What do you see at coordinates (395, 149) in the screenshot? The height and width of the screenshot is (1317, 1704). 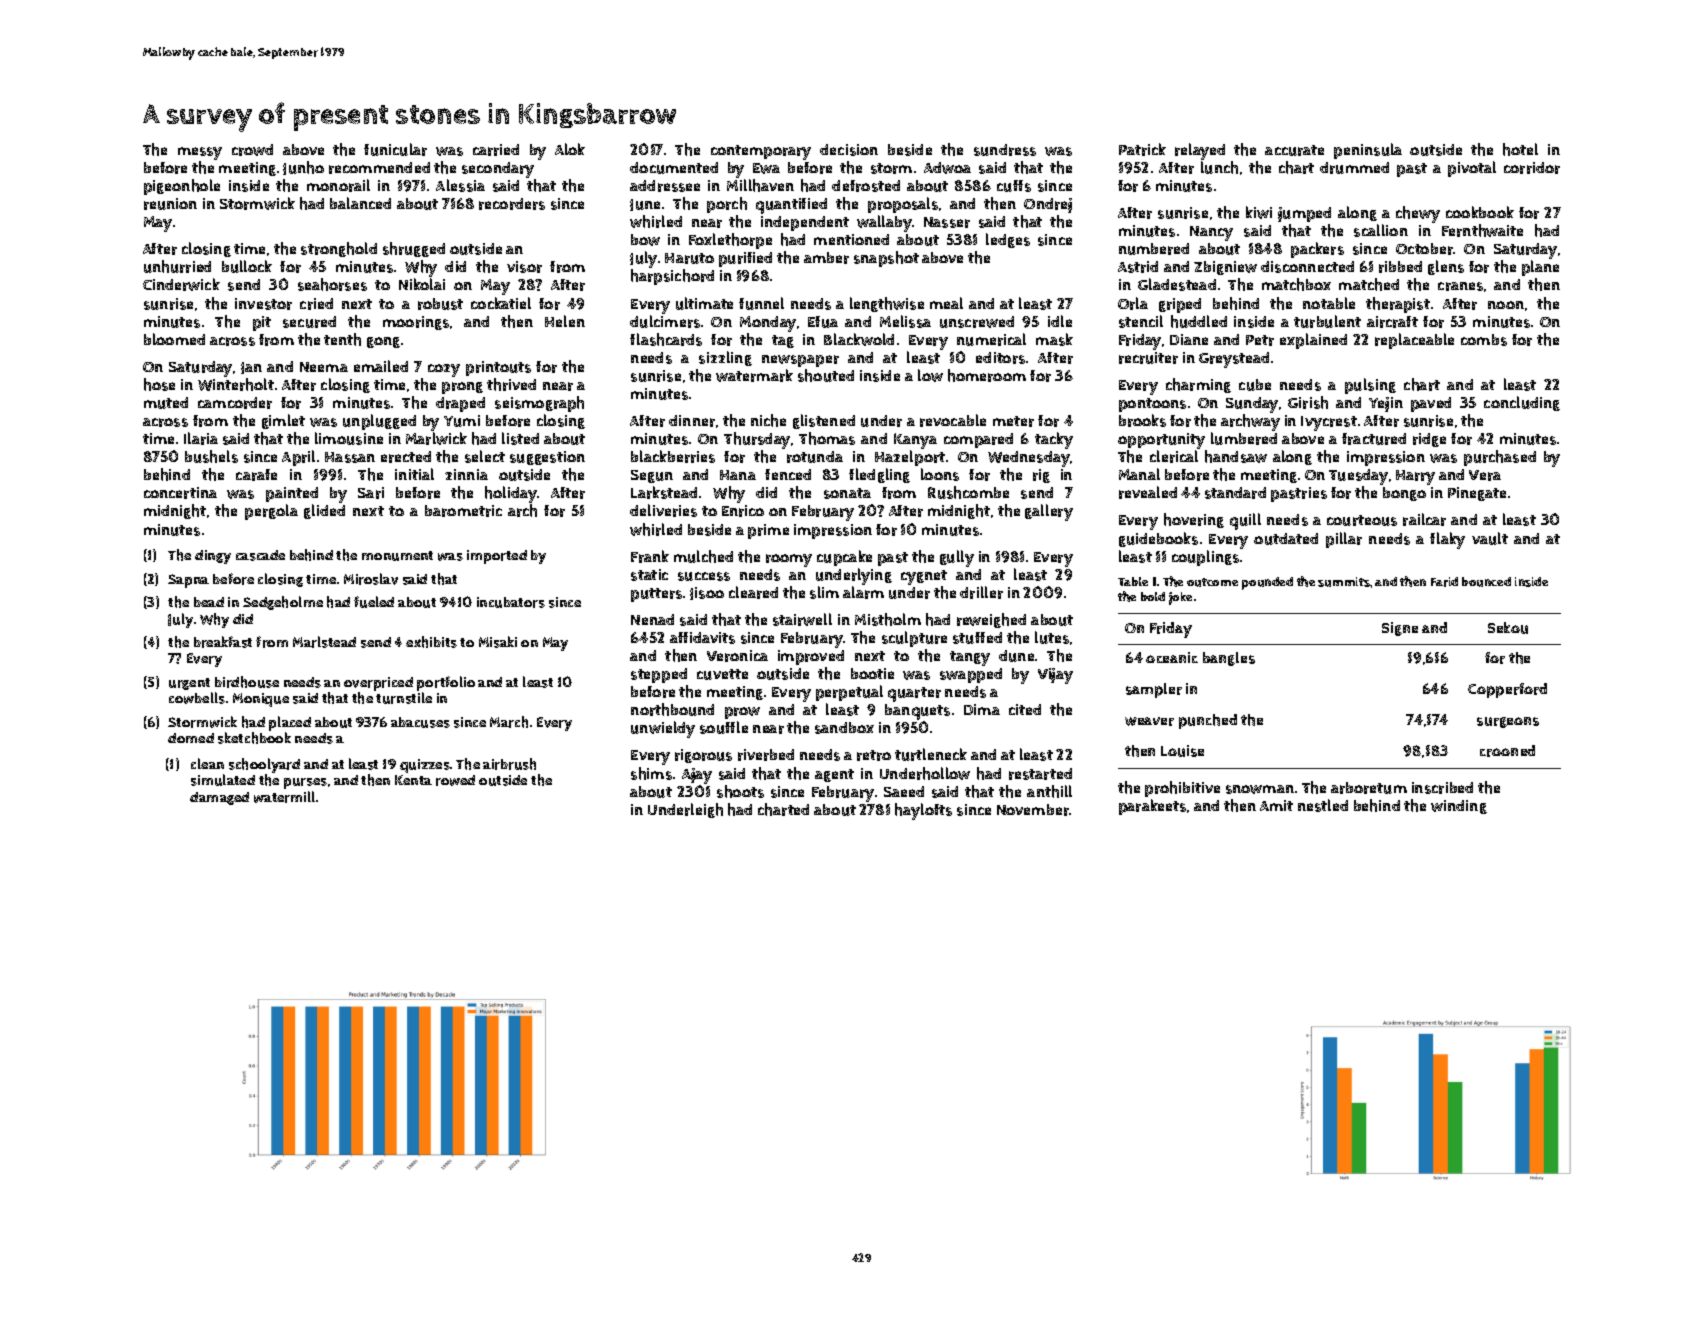 I see `funicular` at bounding box center [395, 149].
